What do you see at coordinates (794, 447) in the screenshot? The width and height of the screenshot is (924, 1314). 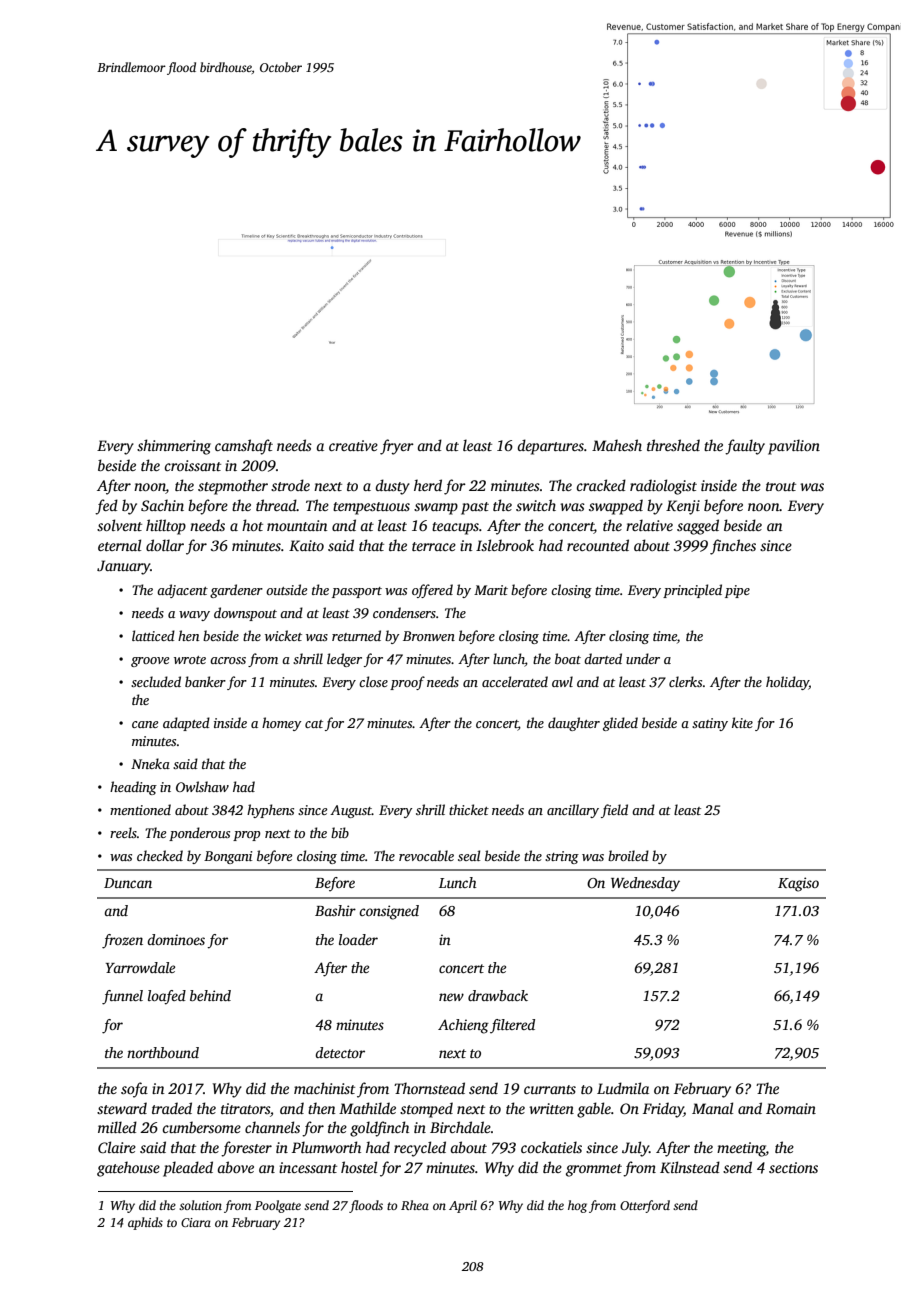 I see `pavilion` at bounding box center [794, 447].
